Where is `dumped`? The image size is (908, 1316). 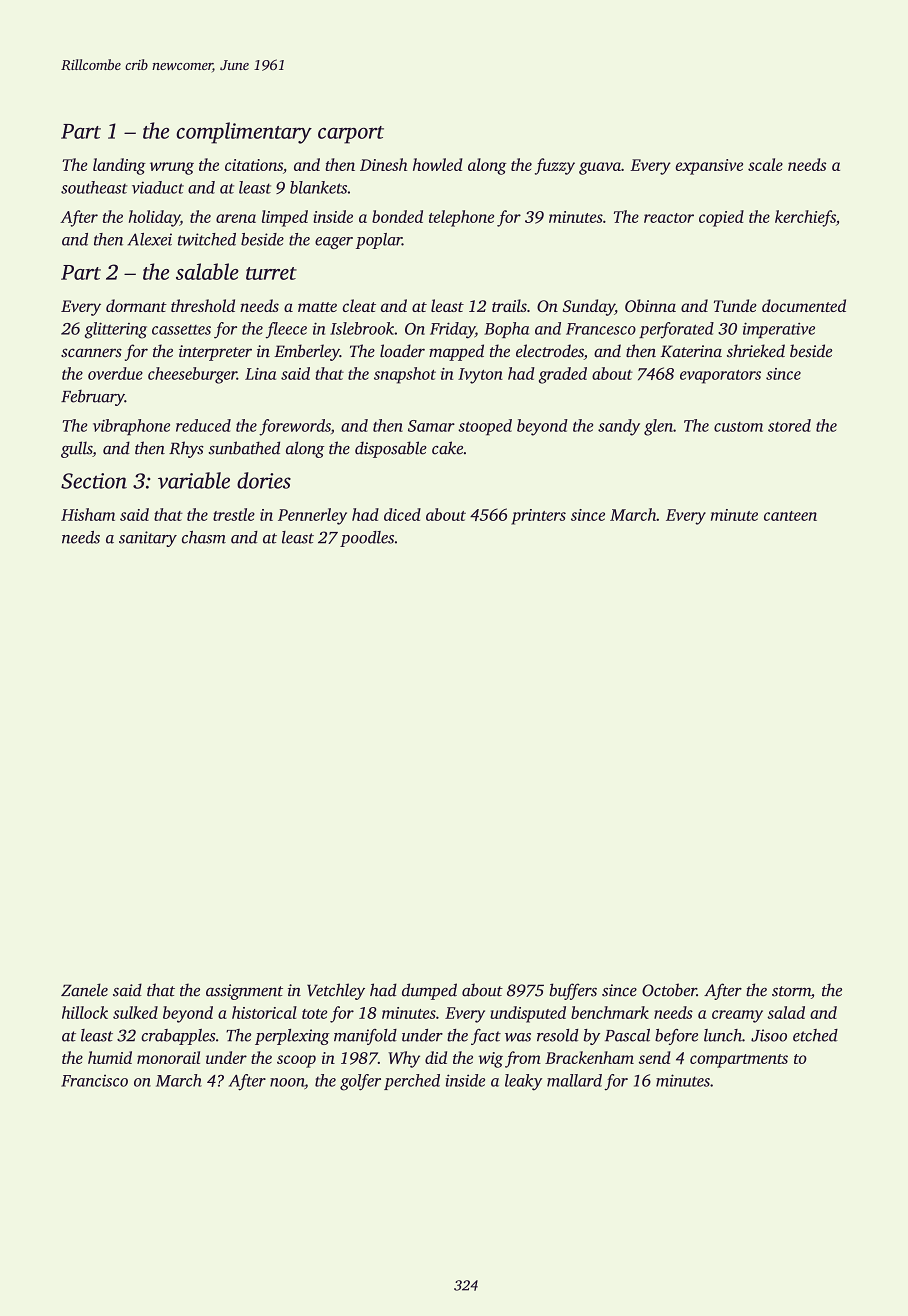 dumped is located at coordinates (429, 991).
